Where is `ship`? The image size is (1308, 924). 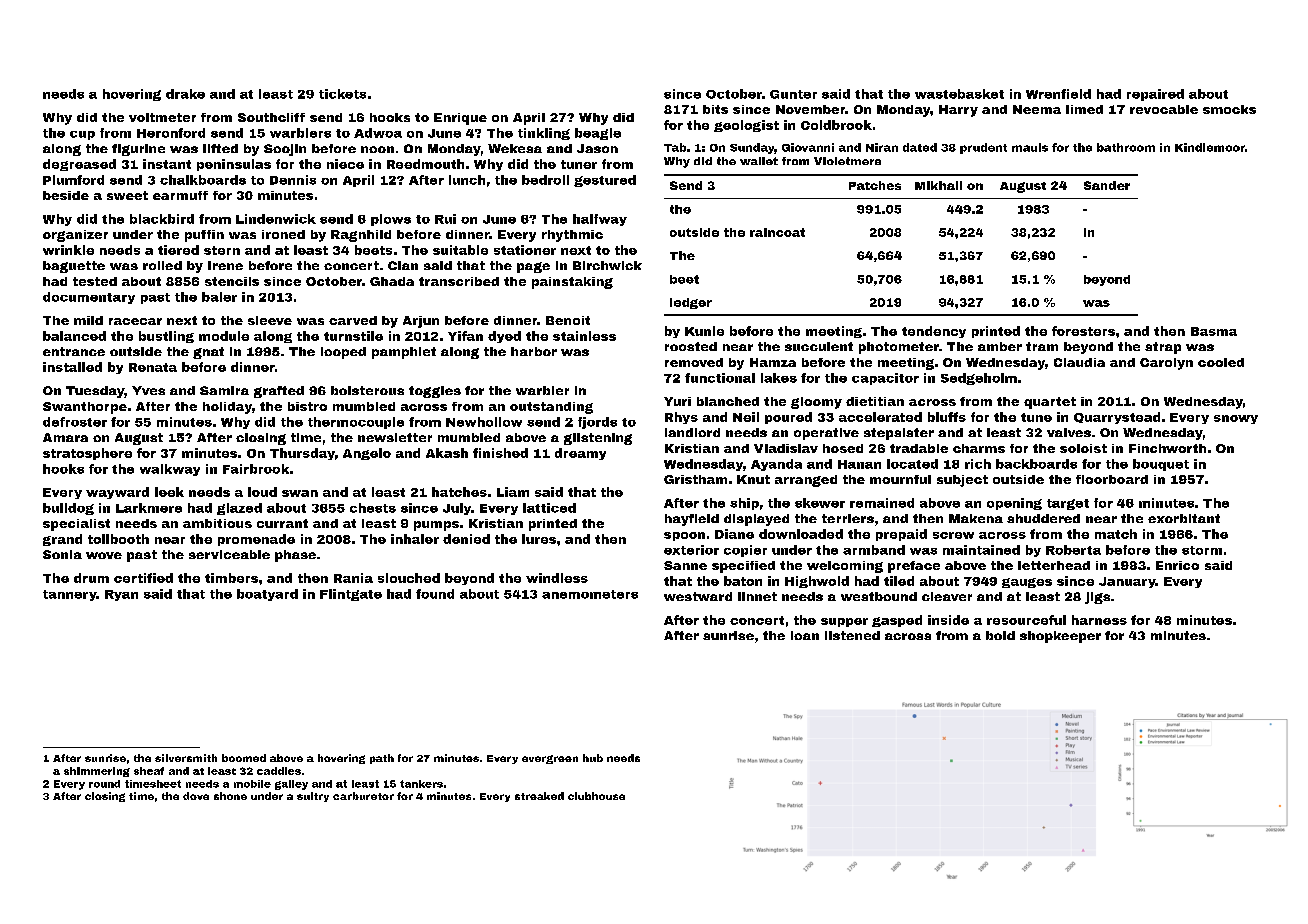 ship is located at coordinates (744, 504).
